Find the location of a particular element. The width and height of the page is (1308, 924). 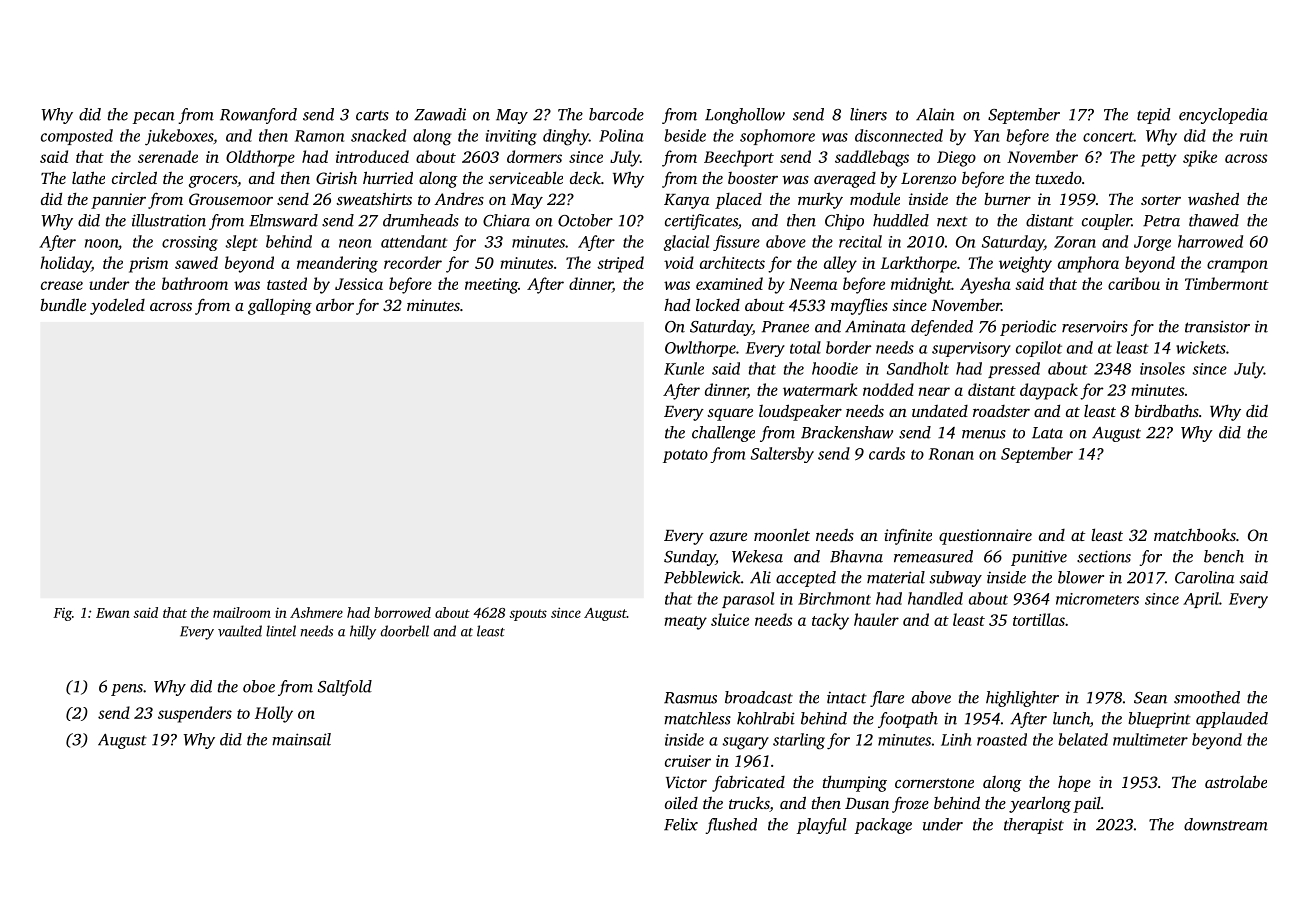

Sean is located at coordinates (1150, 698).
